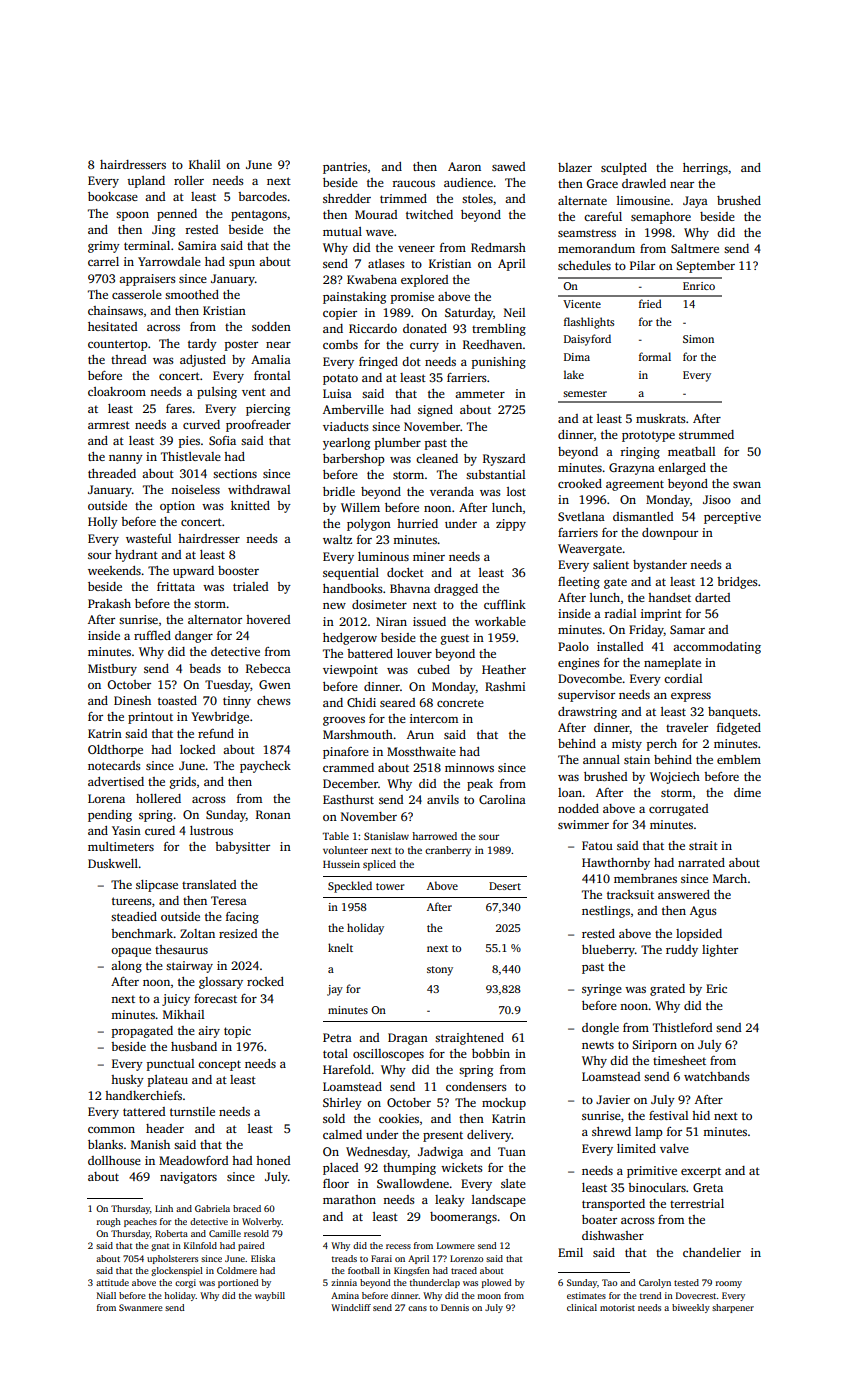  What do you see at coordinates (705, 267) in the document?
I see `September` at bounding box center [705, 267].
